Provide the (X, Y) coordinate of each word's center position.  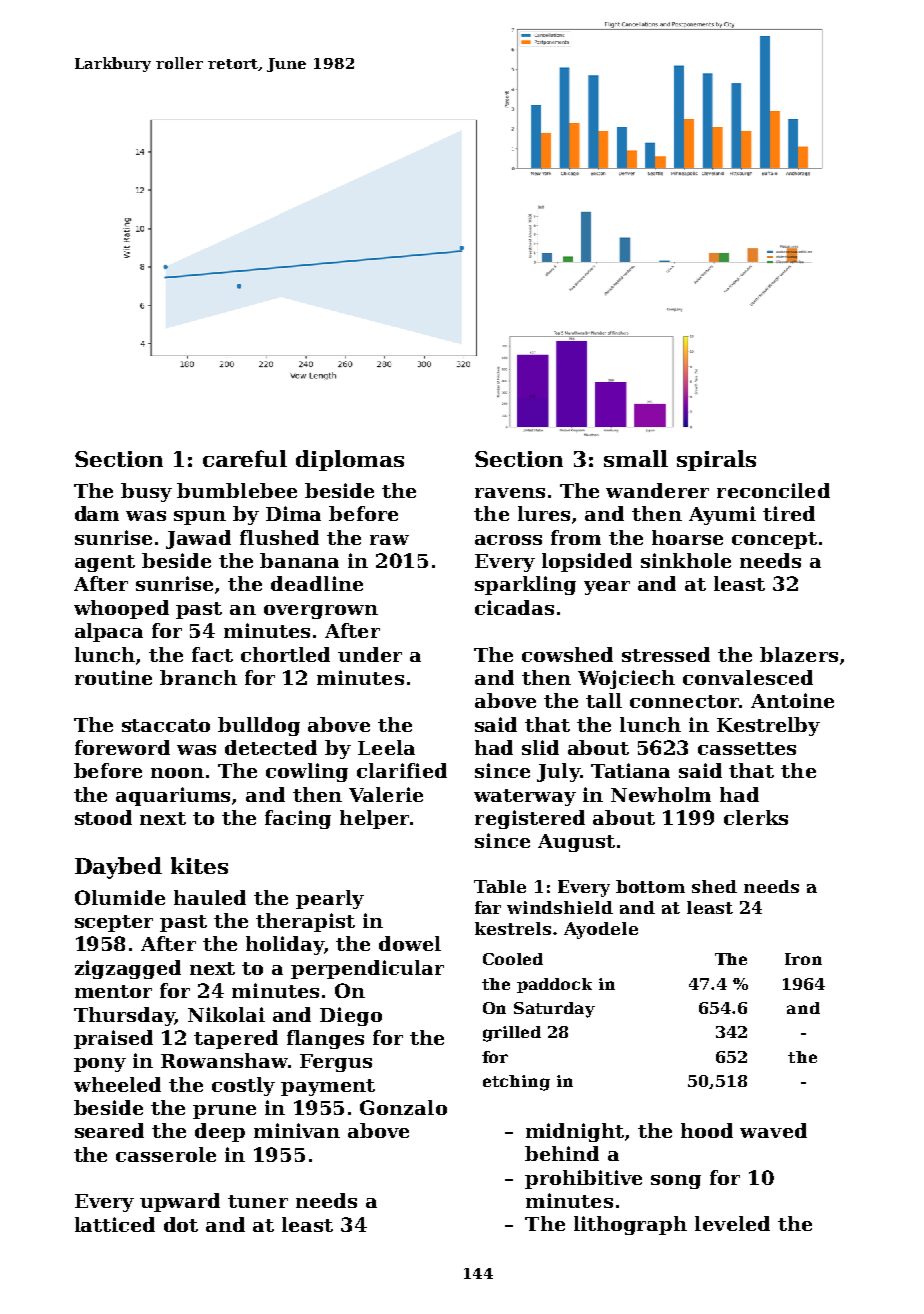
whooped (121, 609)
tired (789, 513)
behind (562, 1153)
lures (544, 513)
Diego (351, 1016)
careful (245, 458)
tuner (258, 1201)
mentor (113, 991)
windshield (560, 907)
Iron (803, 959)
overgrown (321, 612)
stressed (666, 654)
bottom (650, 886)
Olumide (120, 897)
